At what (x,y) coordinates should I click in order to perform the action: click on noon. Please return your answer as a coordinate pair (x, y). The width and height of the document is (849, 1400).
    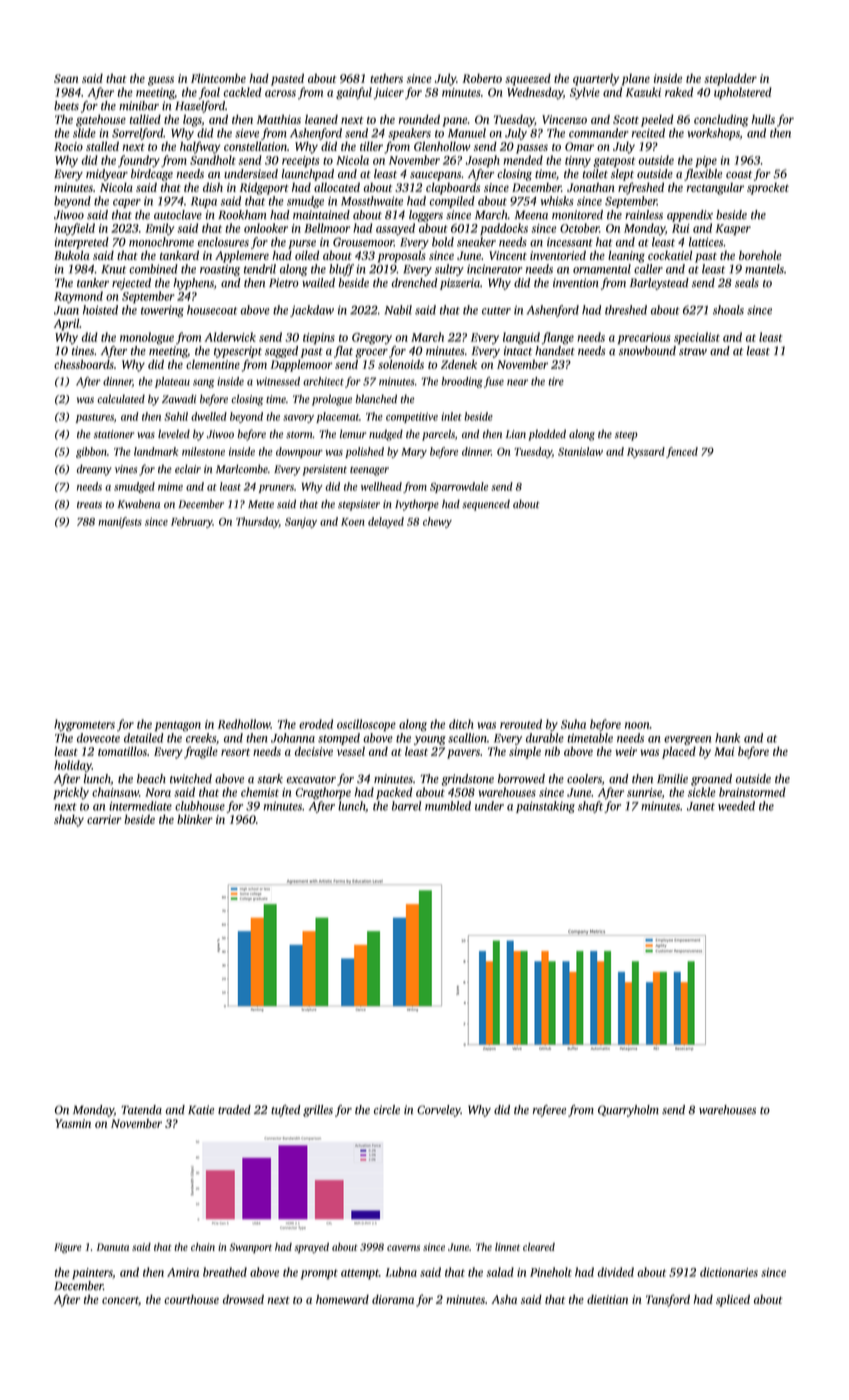
    Looking at the image, I should click on (637, 725).
